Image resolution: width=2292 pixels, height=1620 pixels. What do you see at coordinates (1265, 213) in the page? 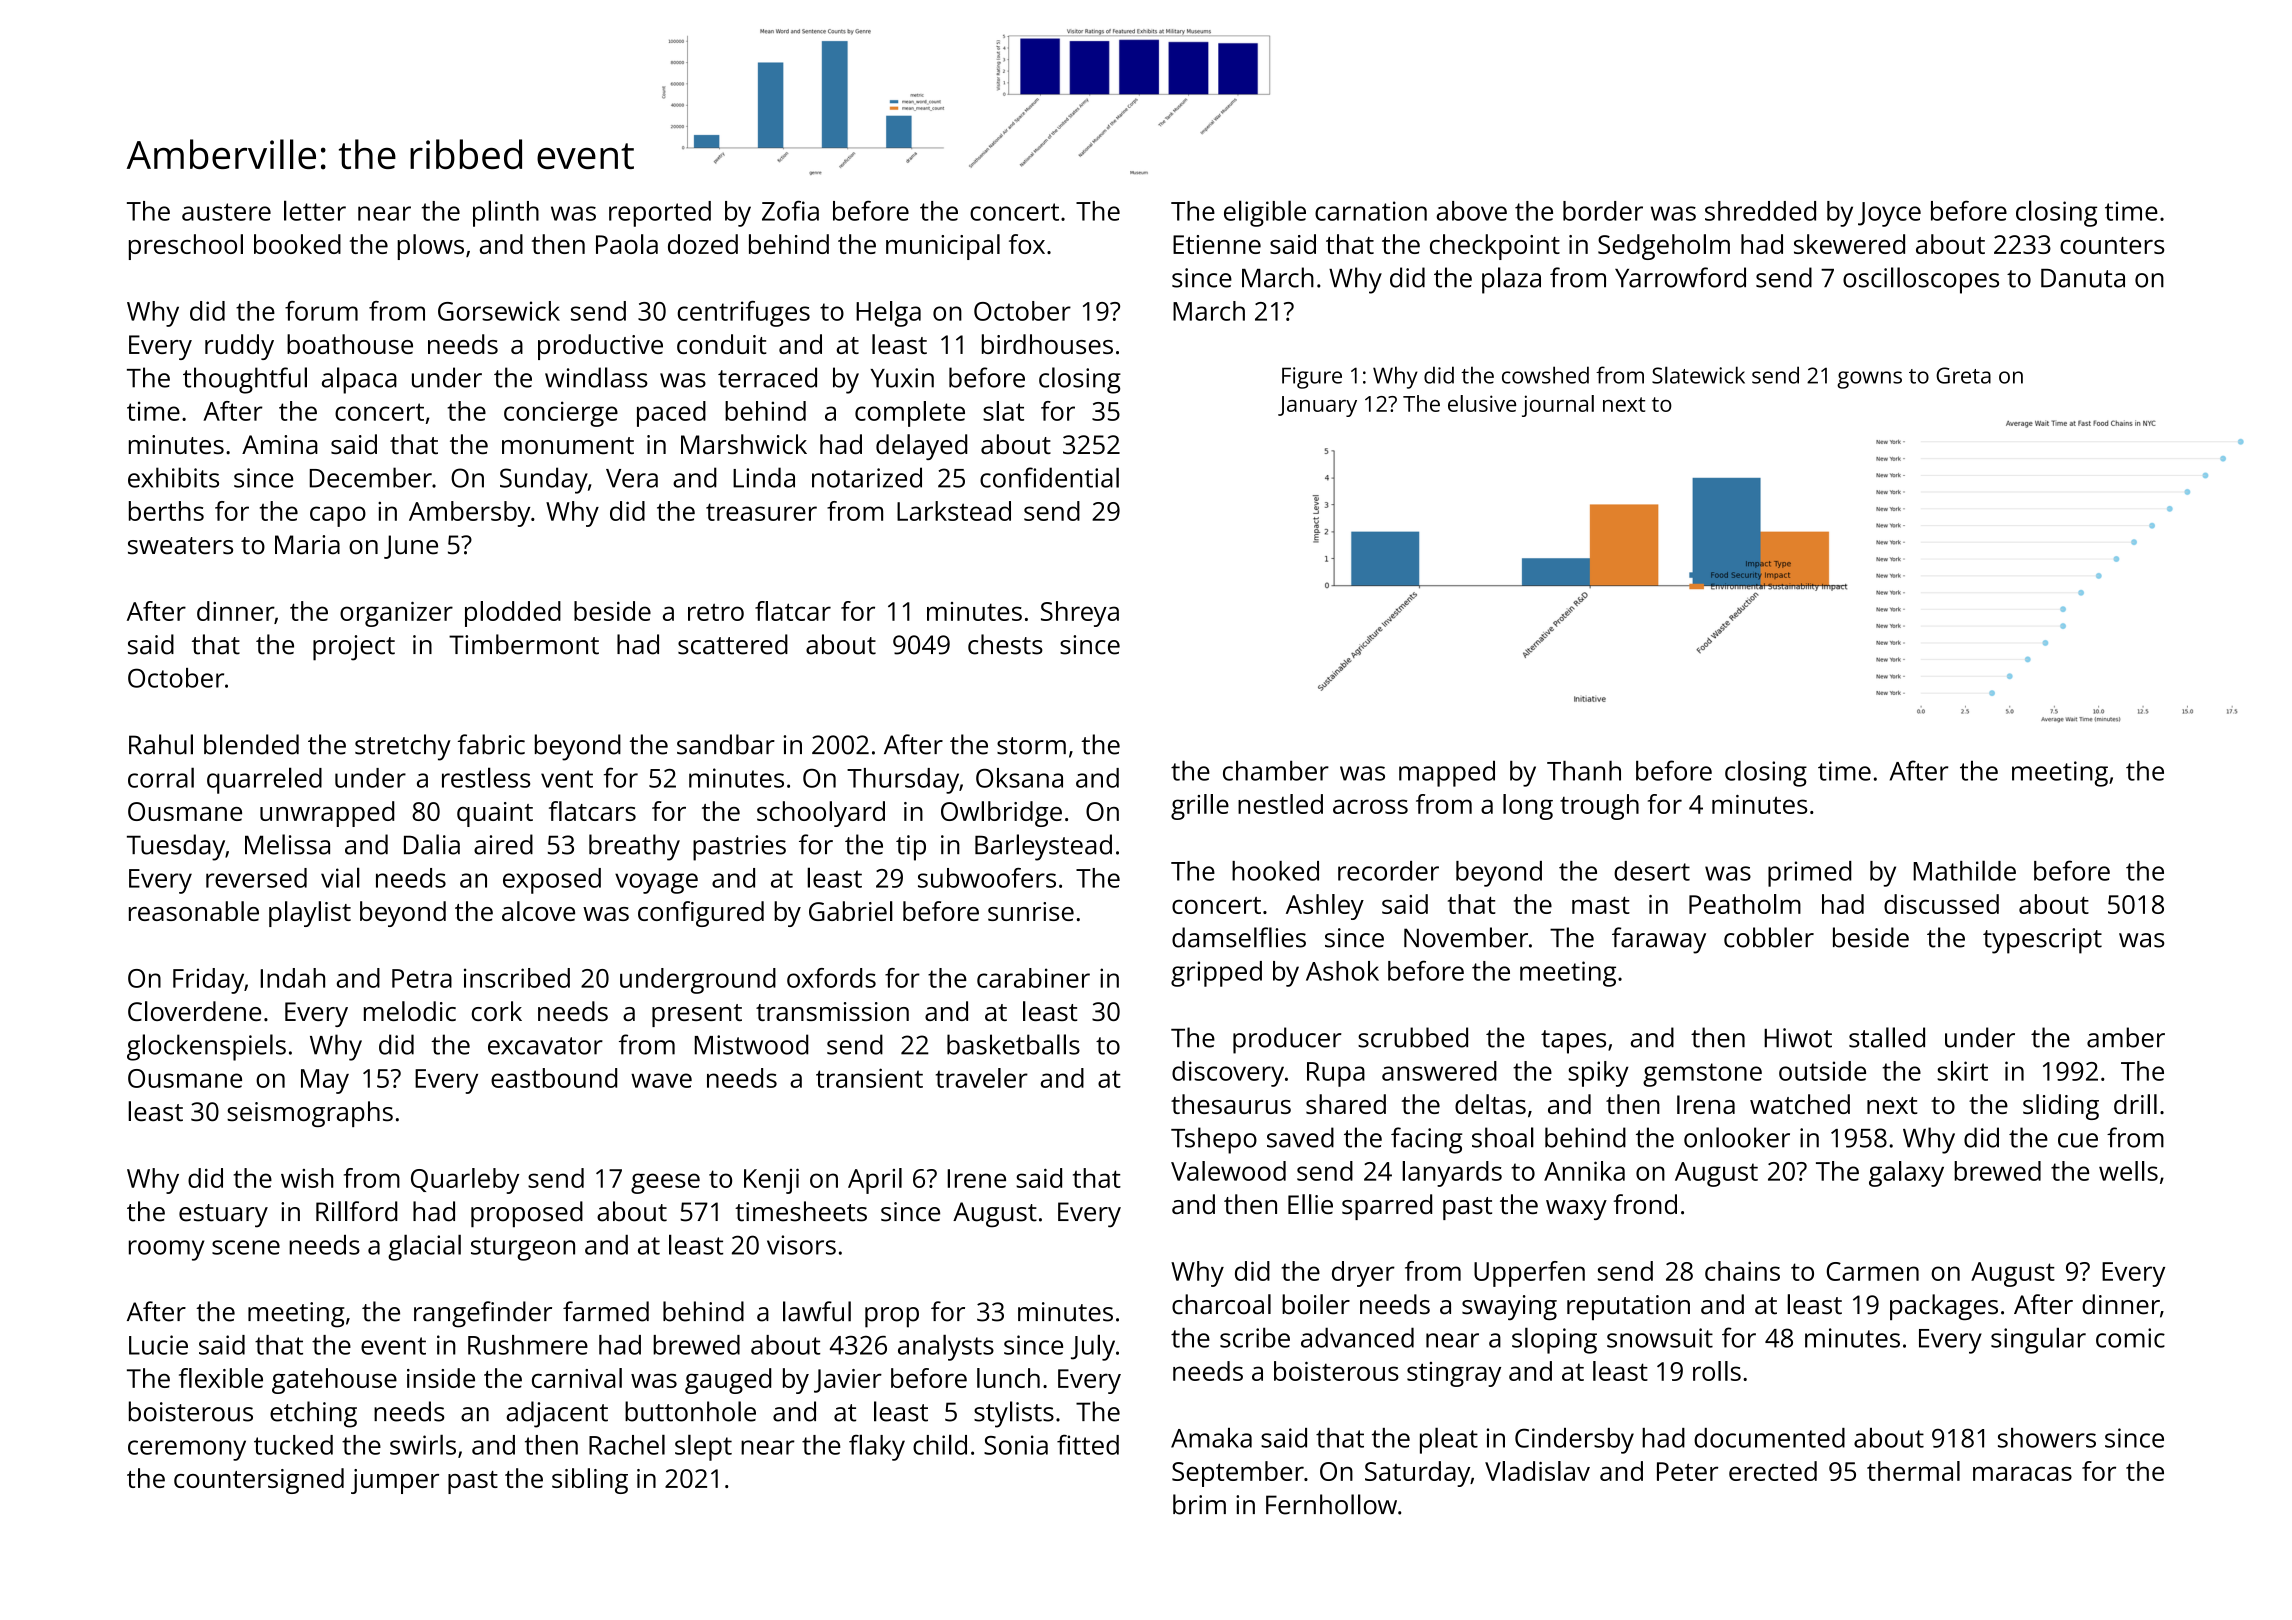
I see `eligible` at bounding box center [1265, 213].
